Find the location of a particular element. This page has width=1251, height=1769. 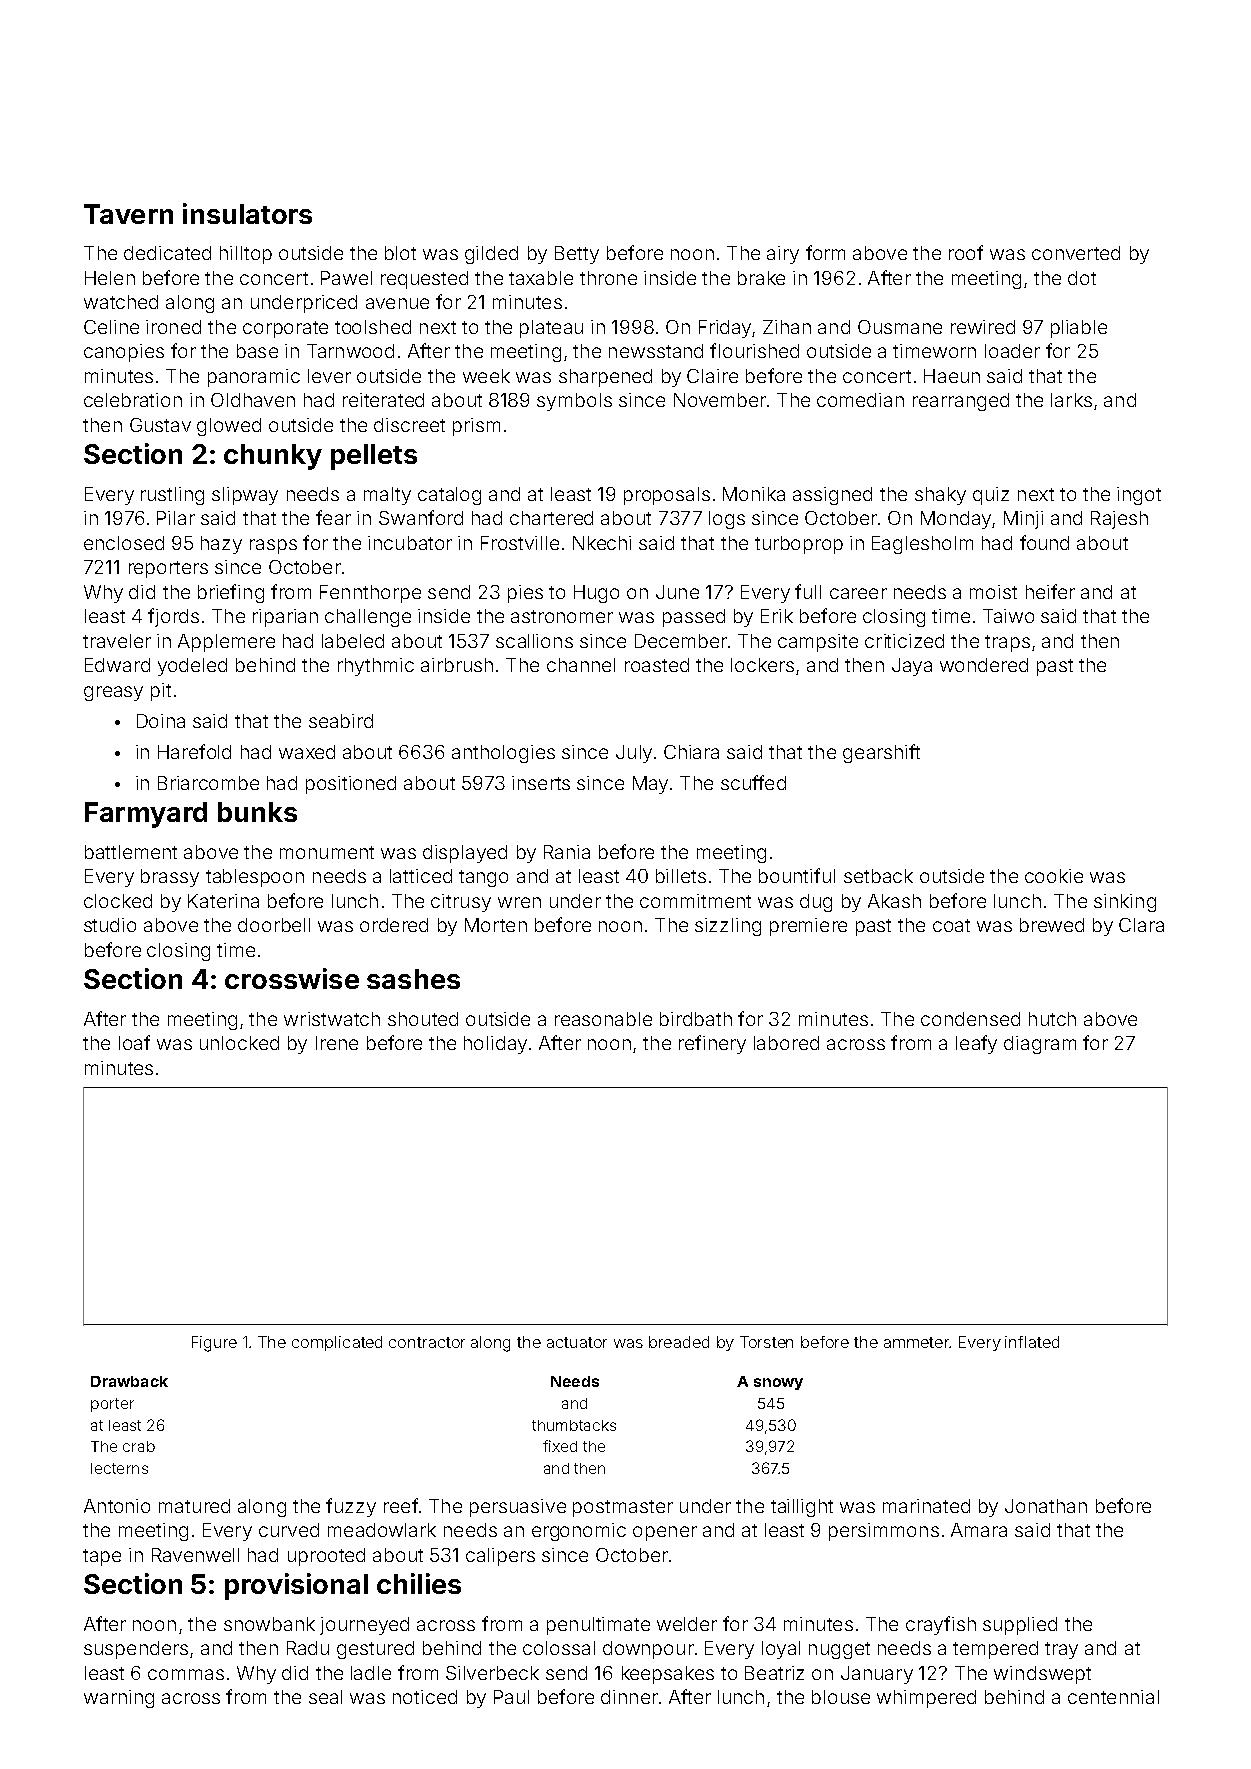

dinner is located at coordinates (629, 1697).
